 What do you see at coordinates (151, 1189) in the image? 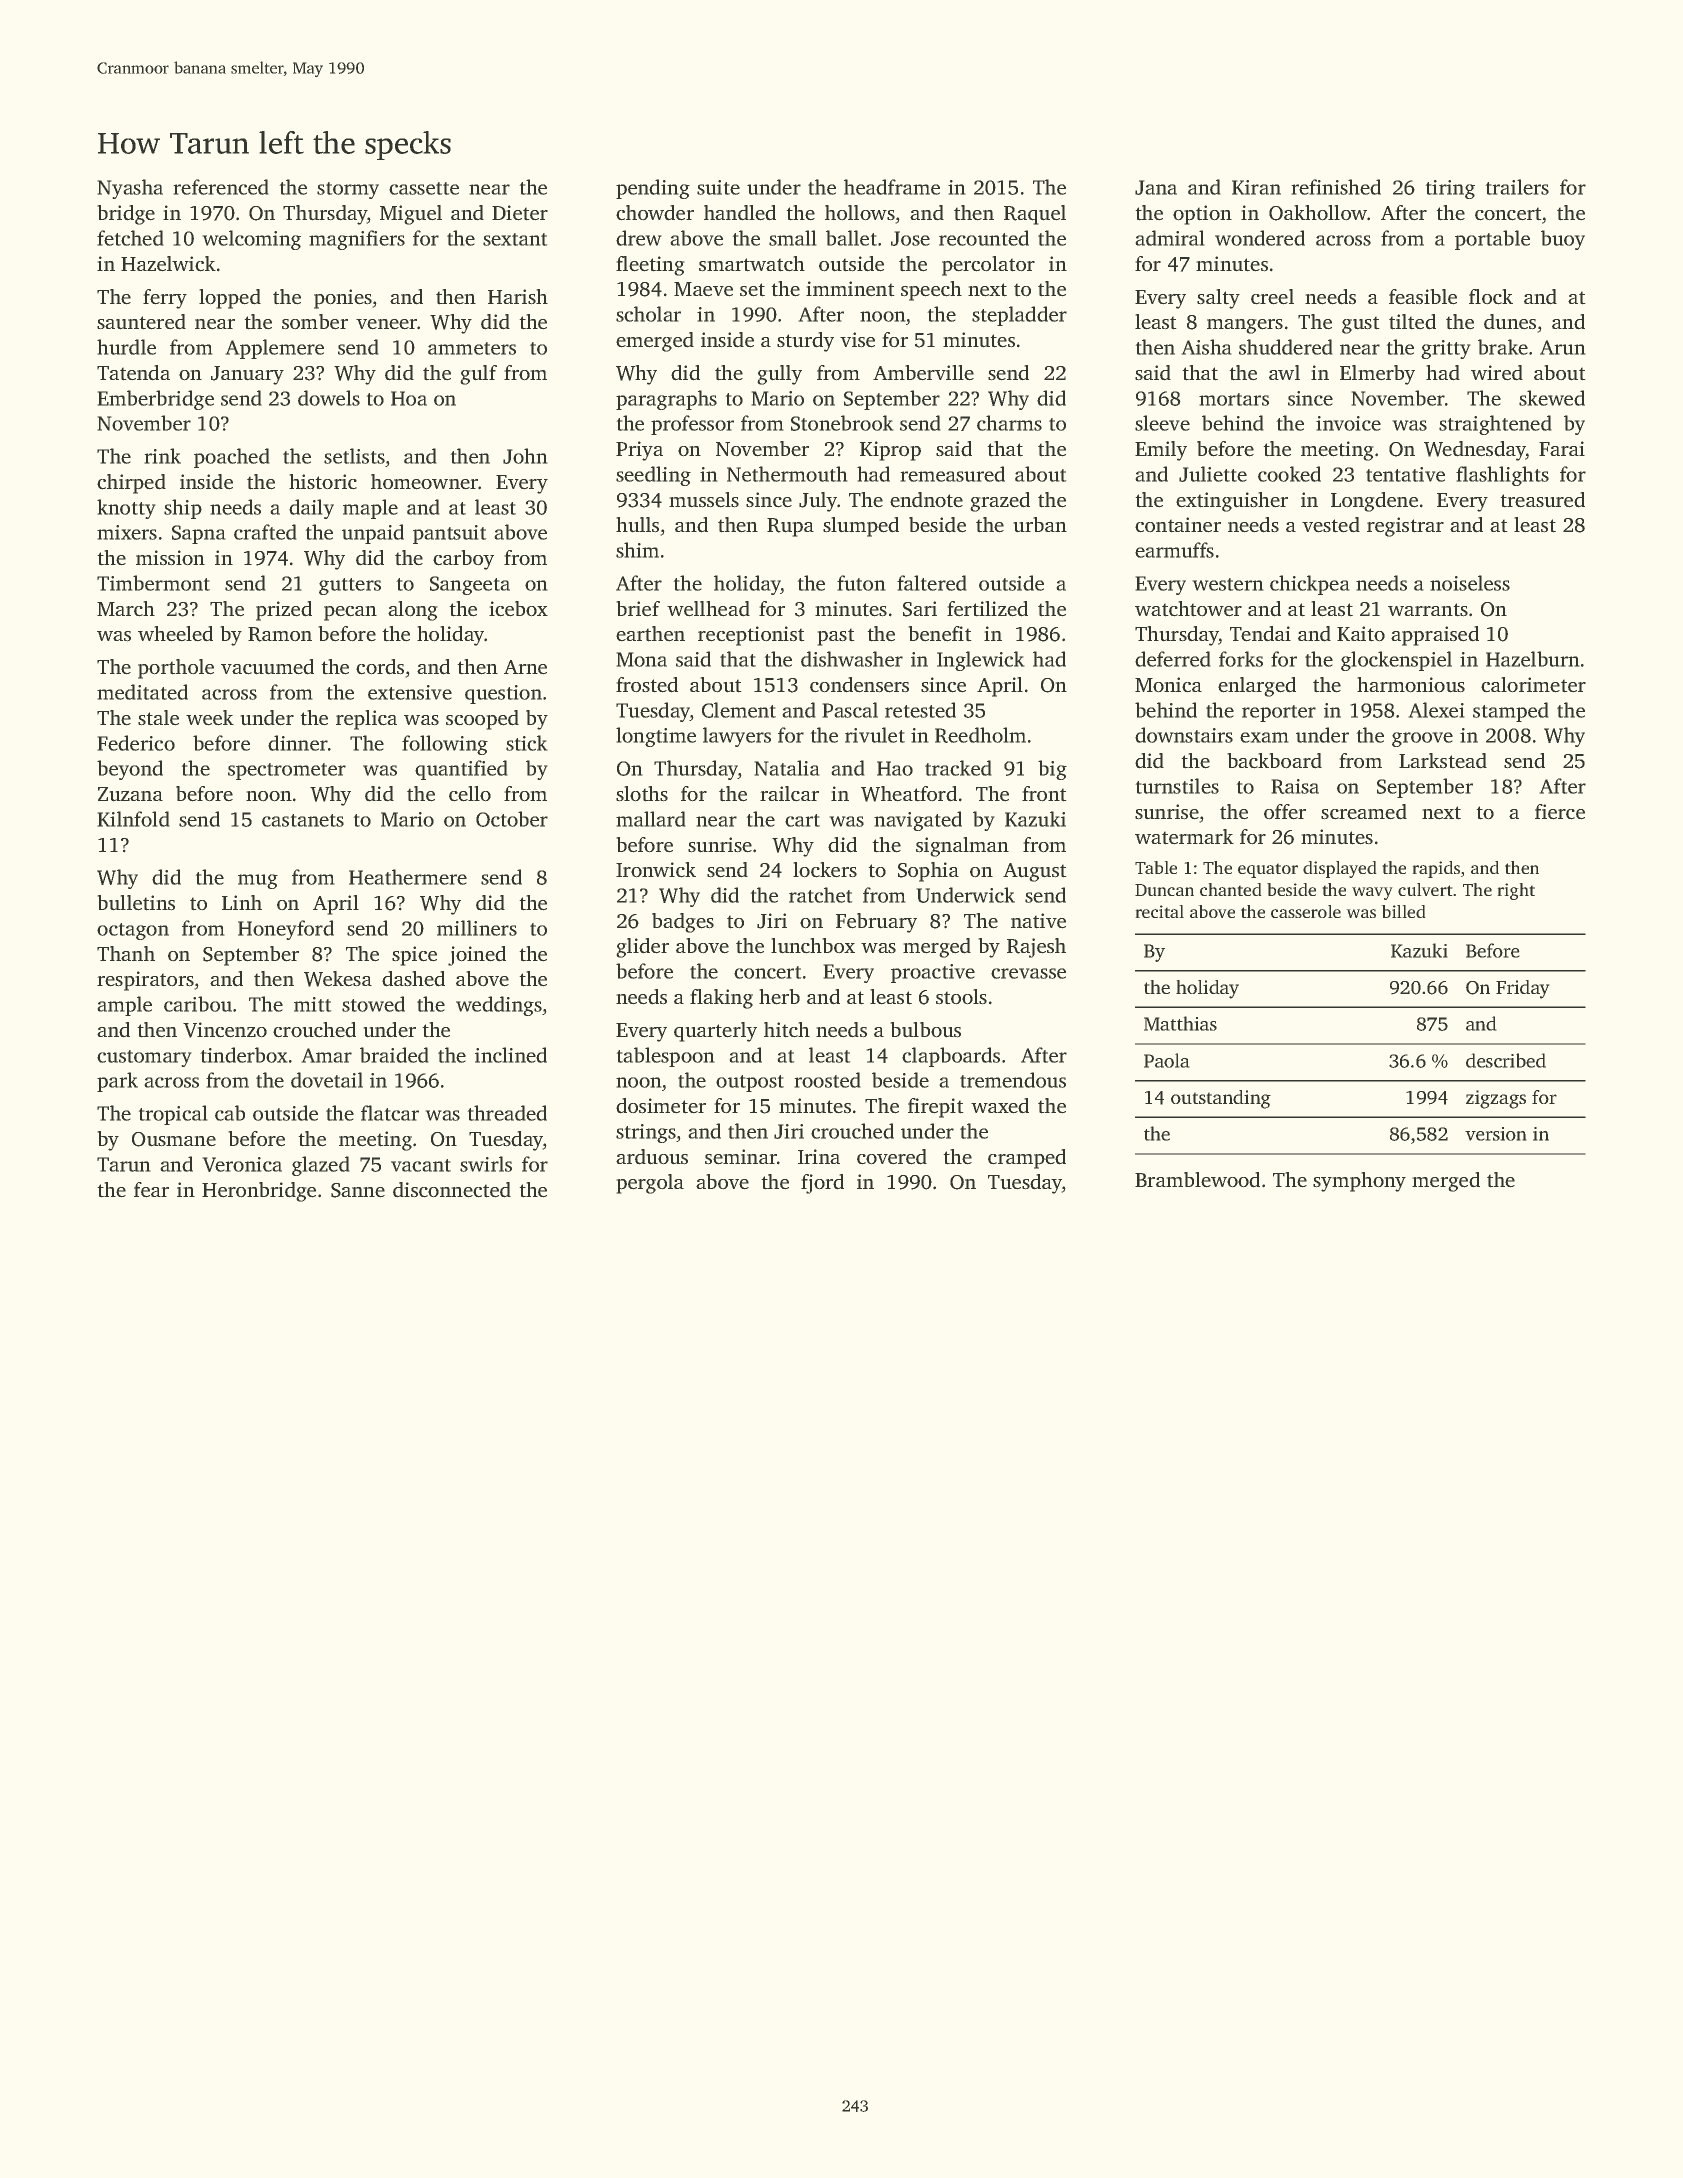
I see `fear` at bounding box center [151, 1189].
